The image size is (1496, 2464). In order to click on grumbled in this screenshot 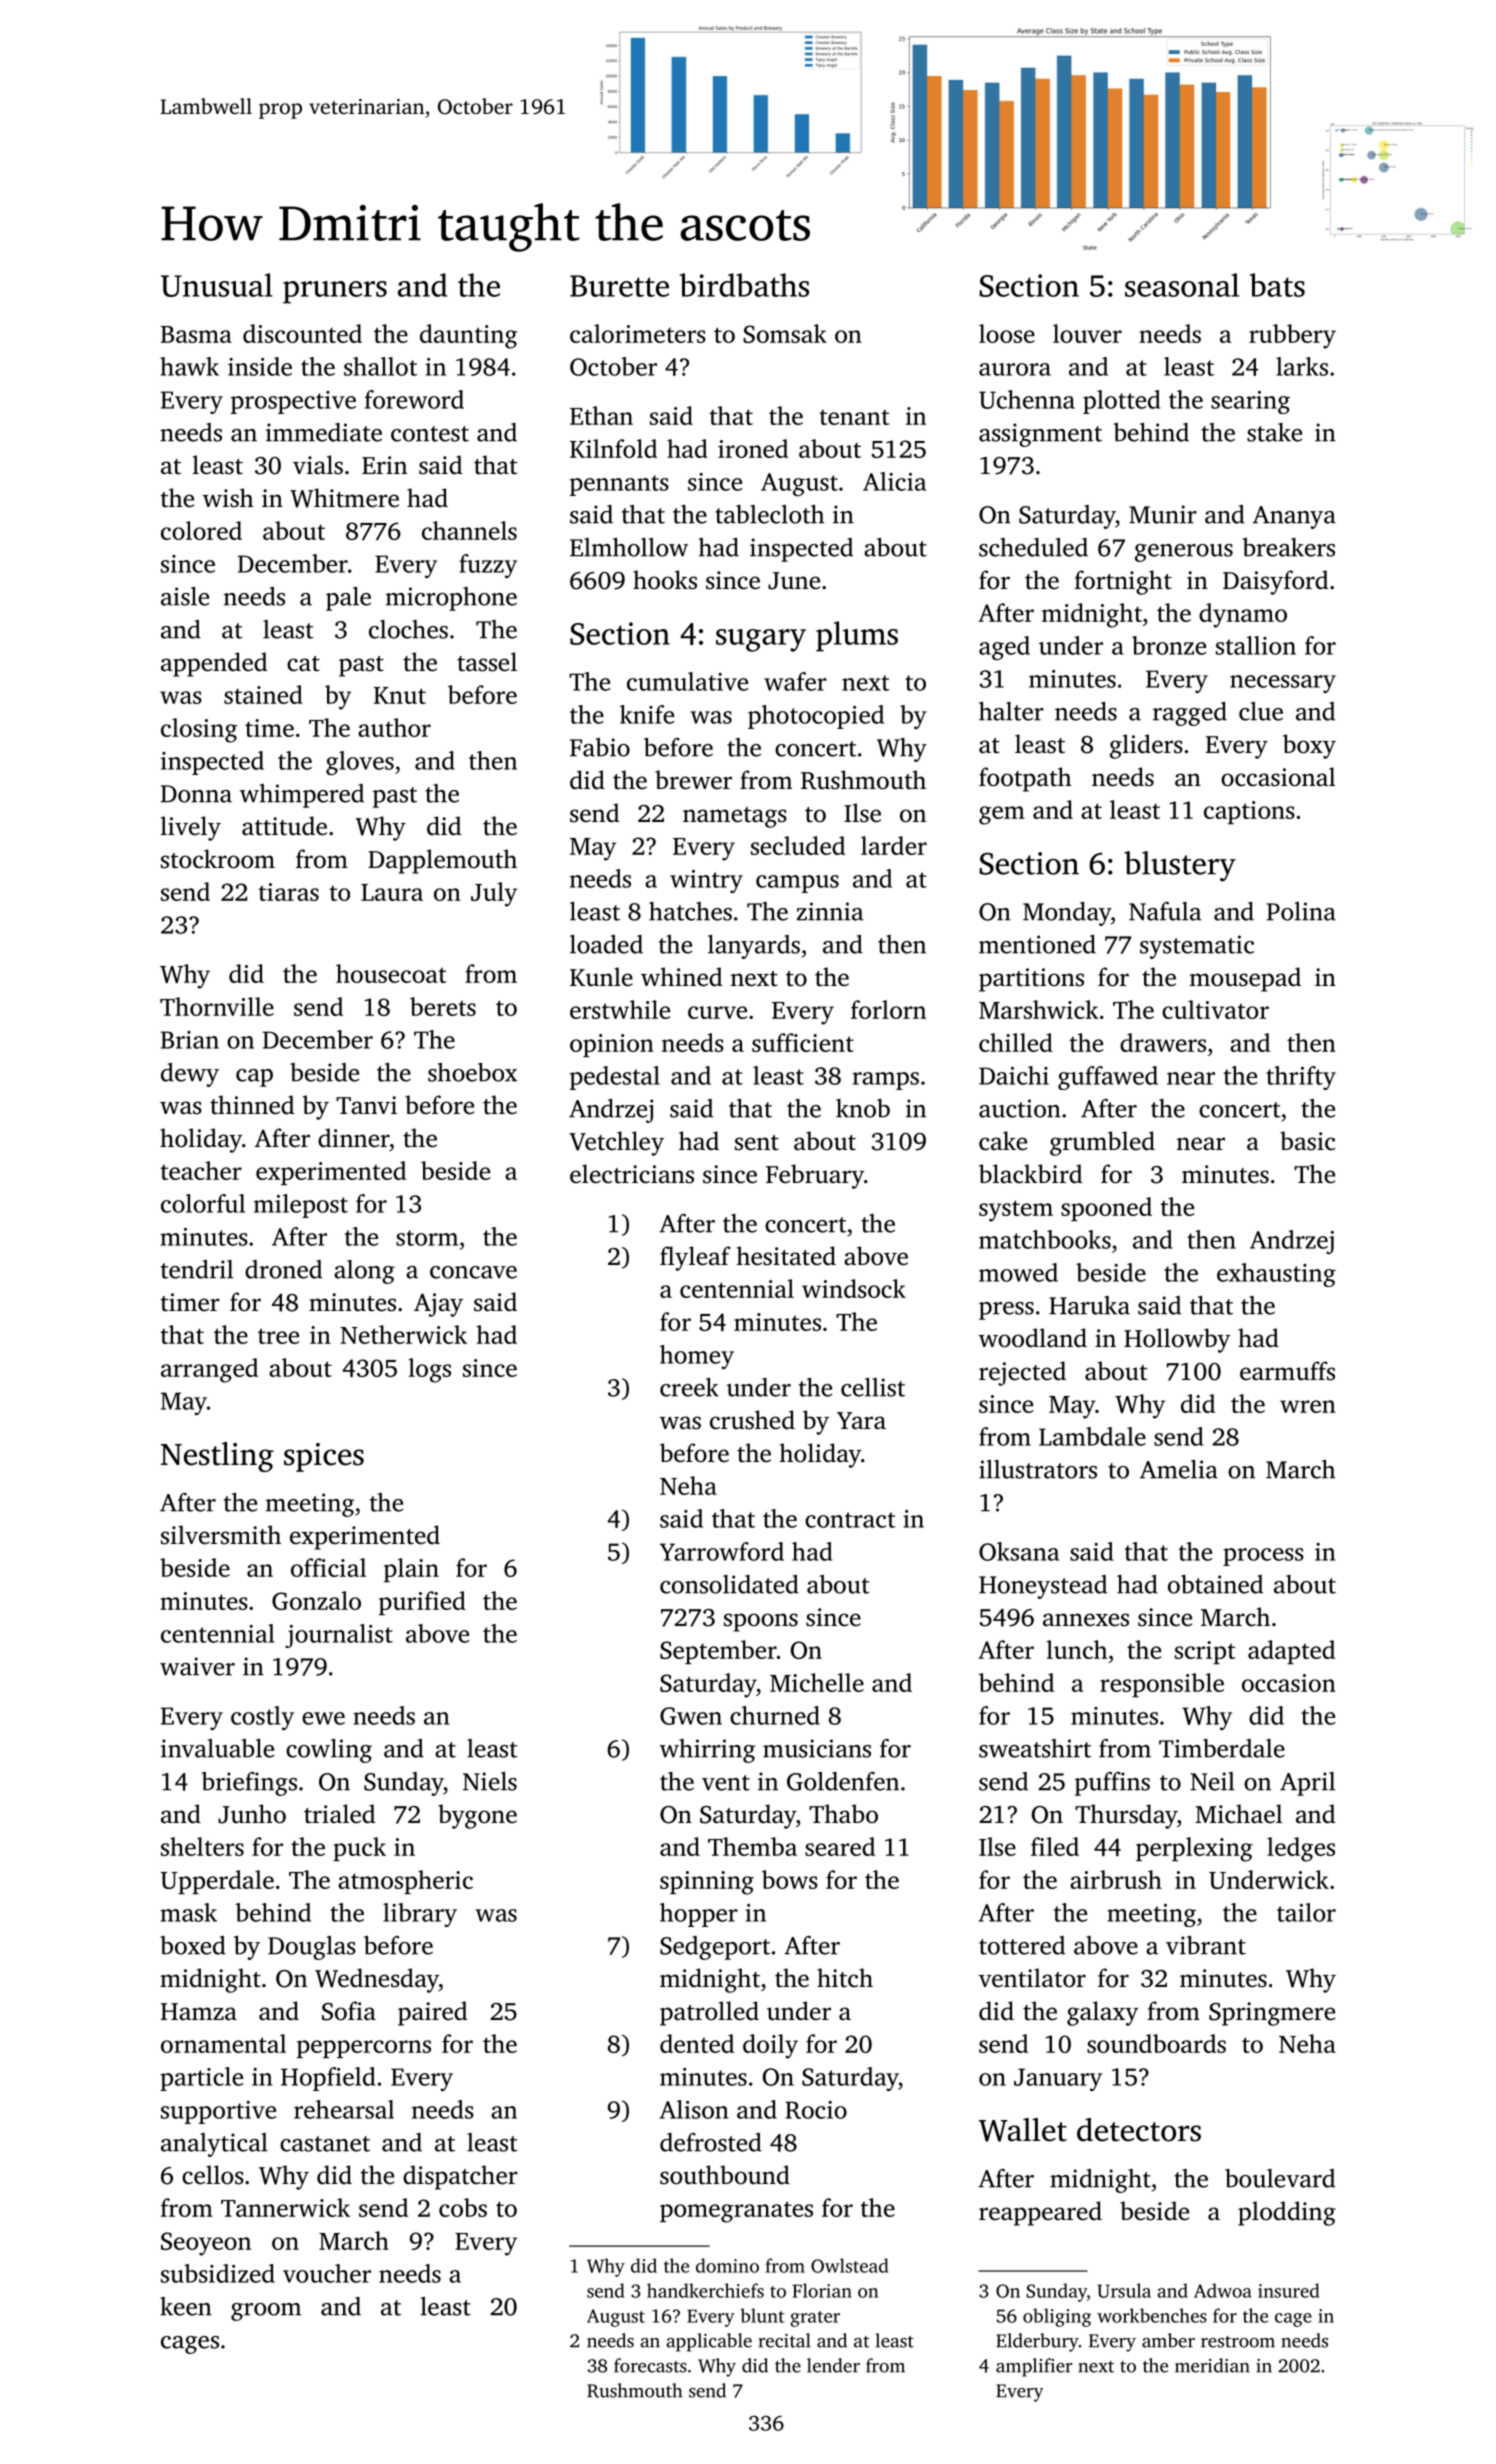, I will do `click(1102, 1143)`.
